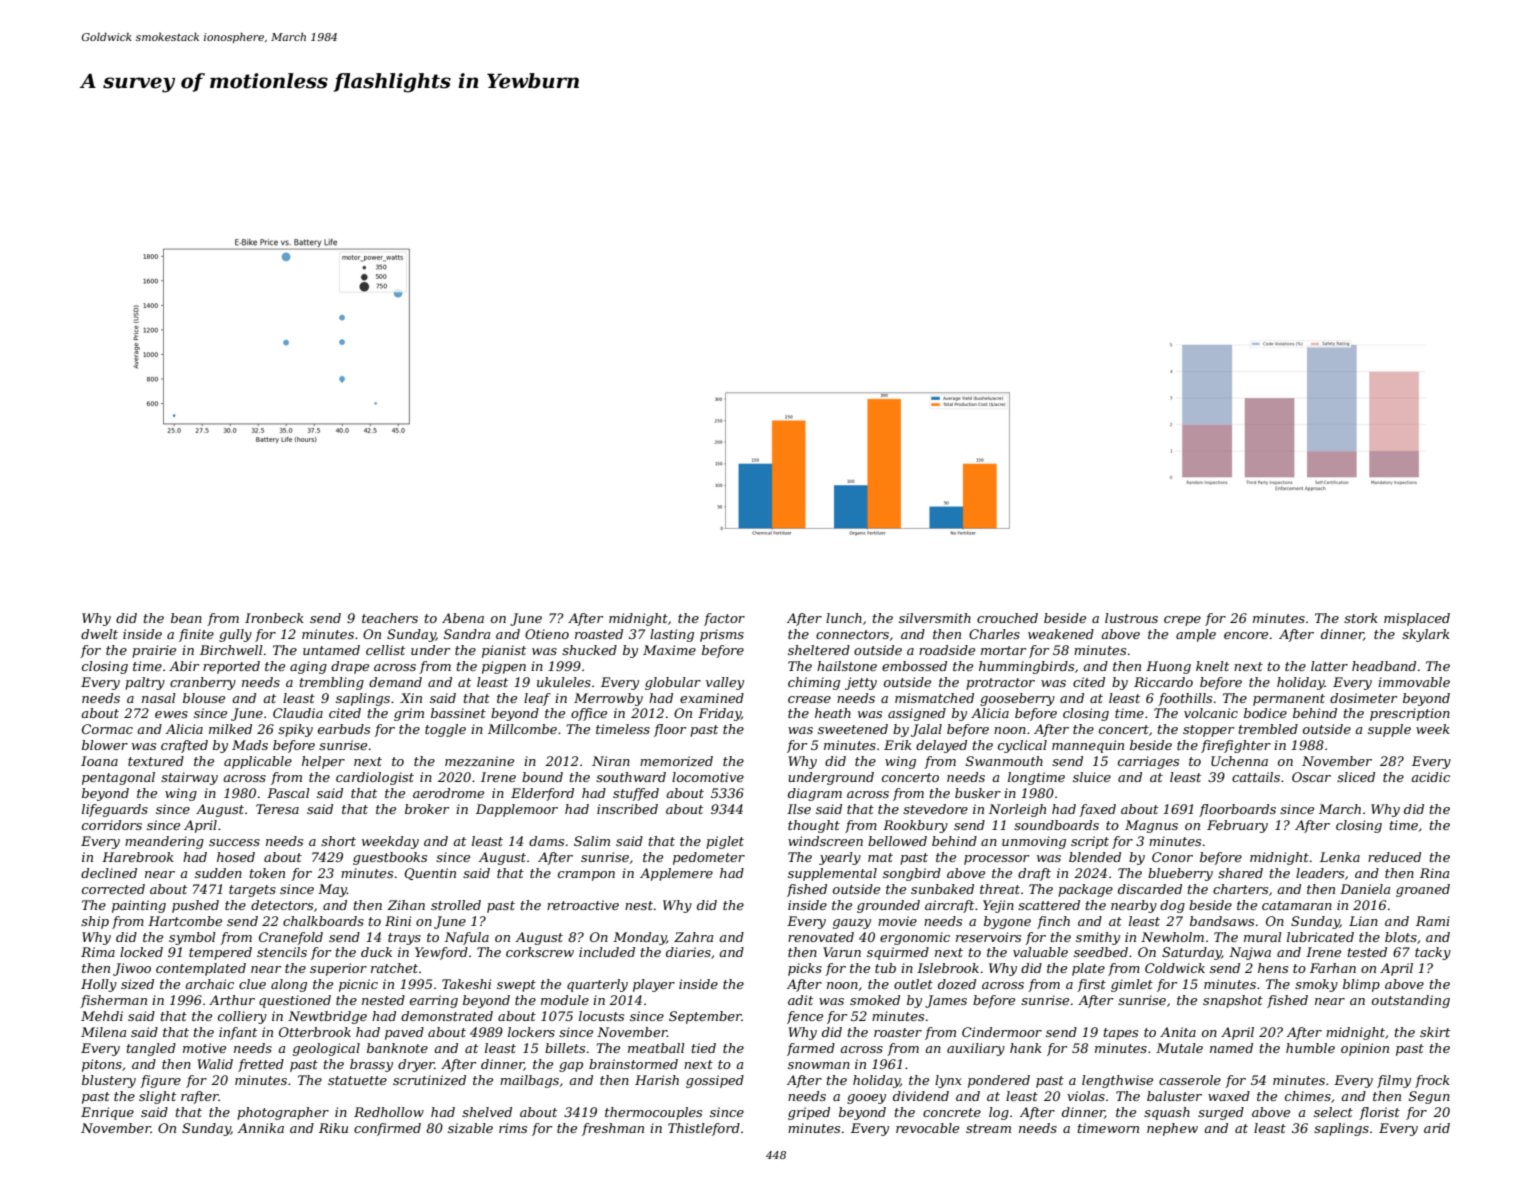  What do you see at coordinates (1000, 684) in the screenshot?
I see `protractor` at bounding box center [1000, 684].
